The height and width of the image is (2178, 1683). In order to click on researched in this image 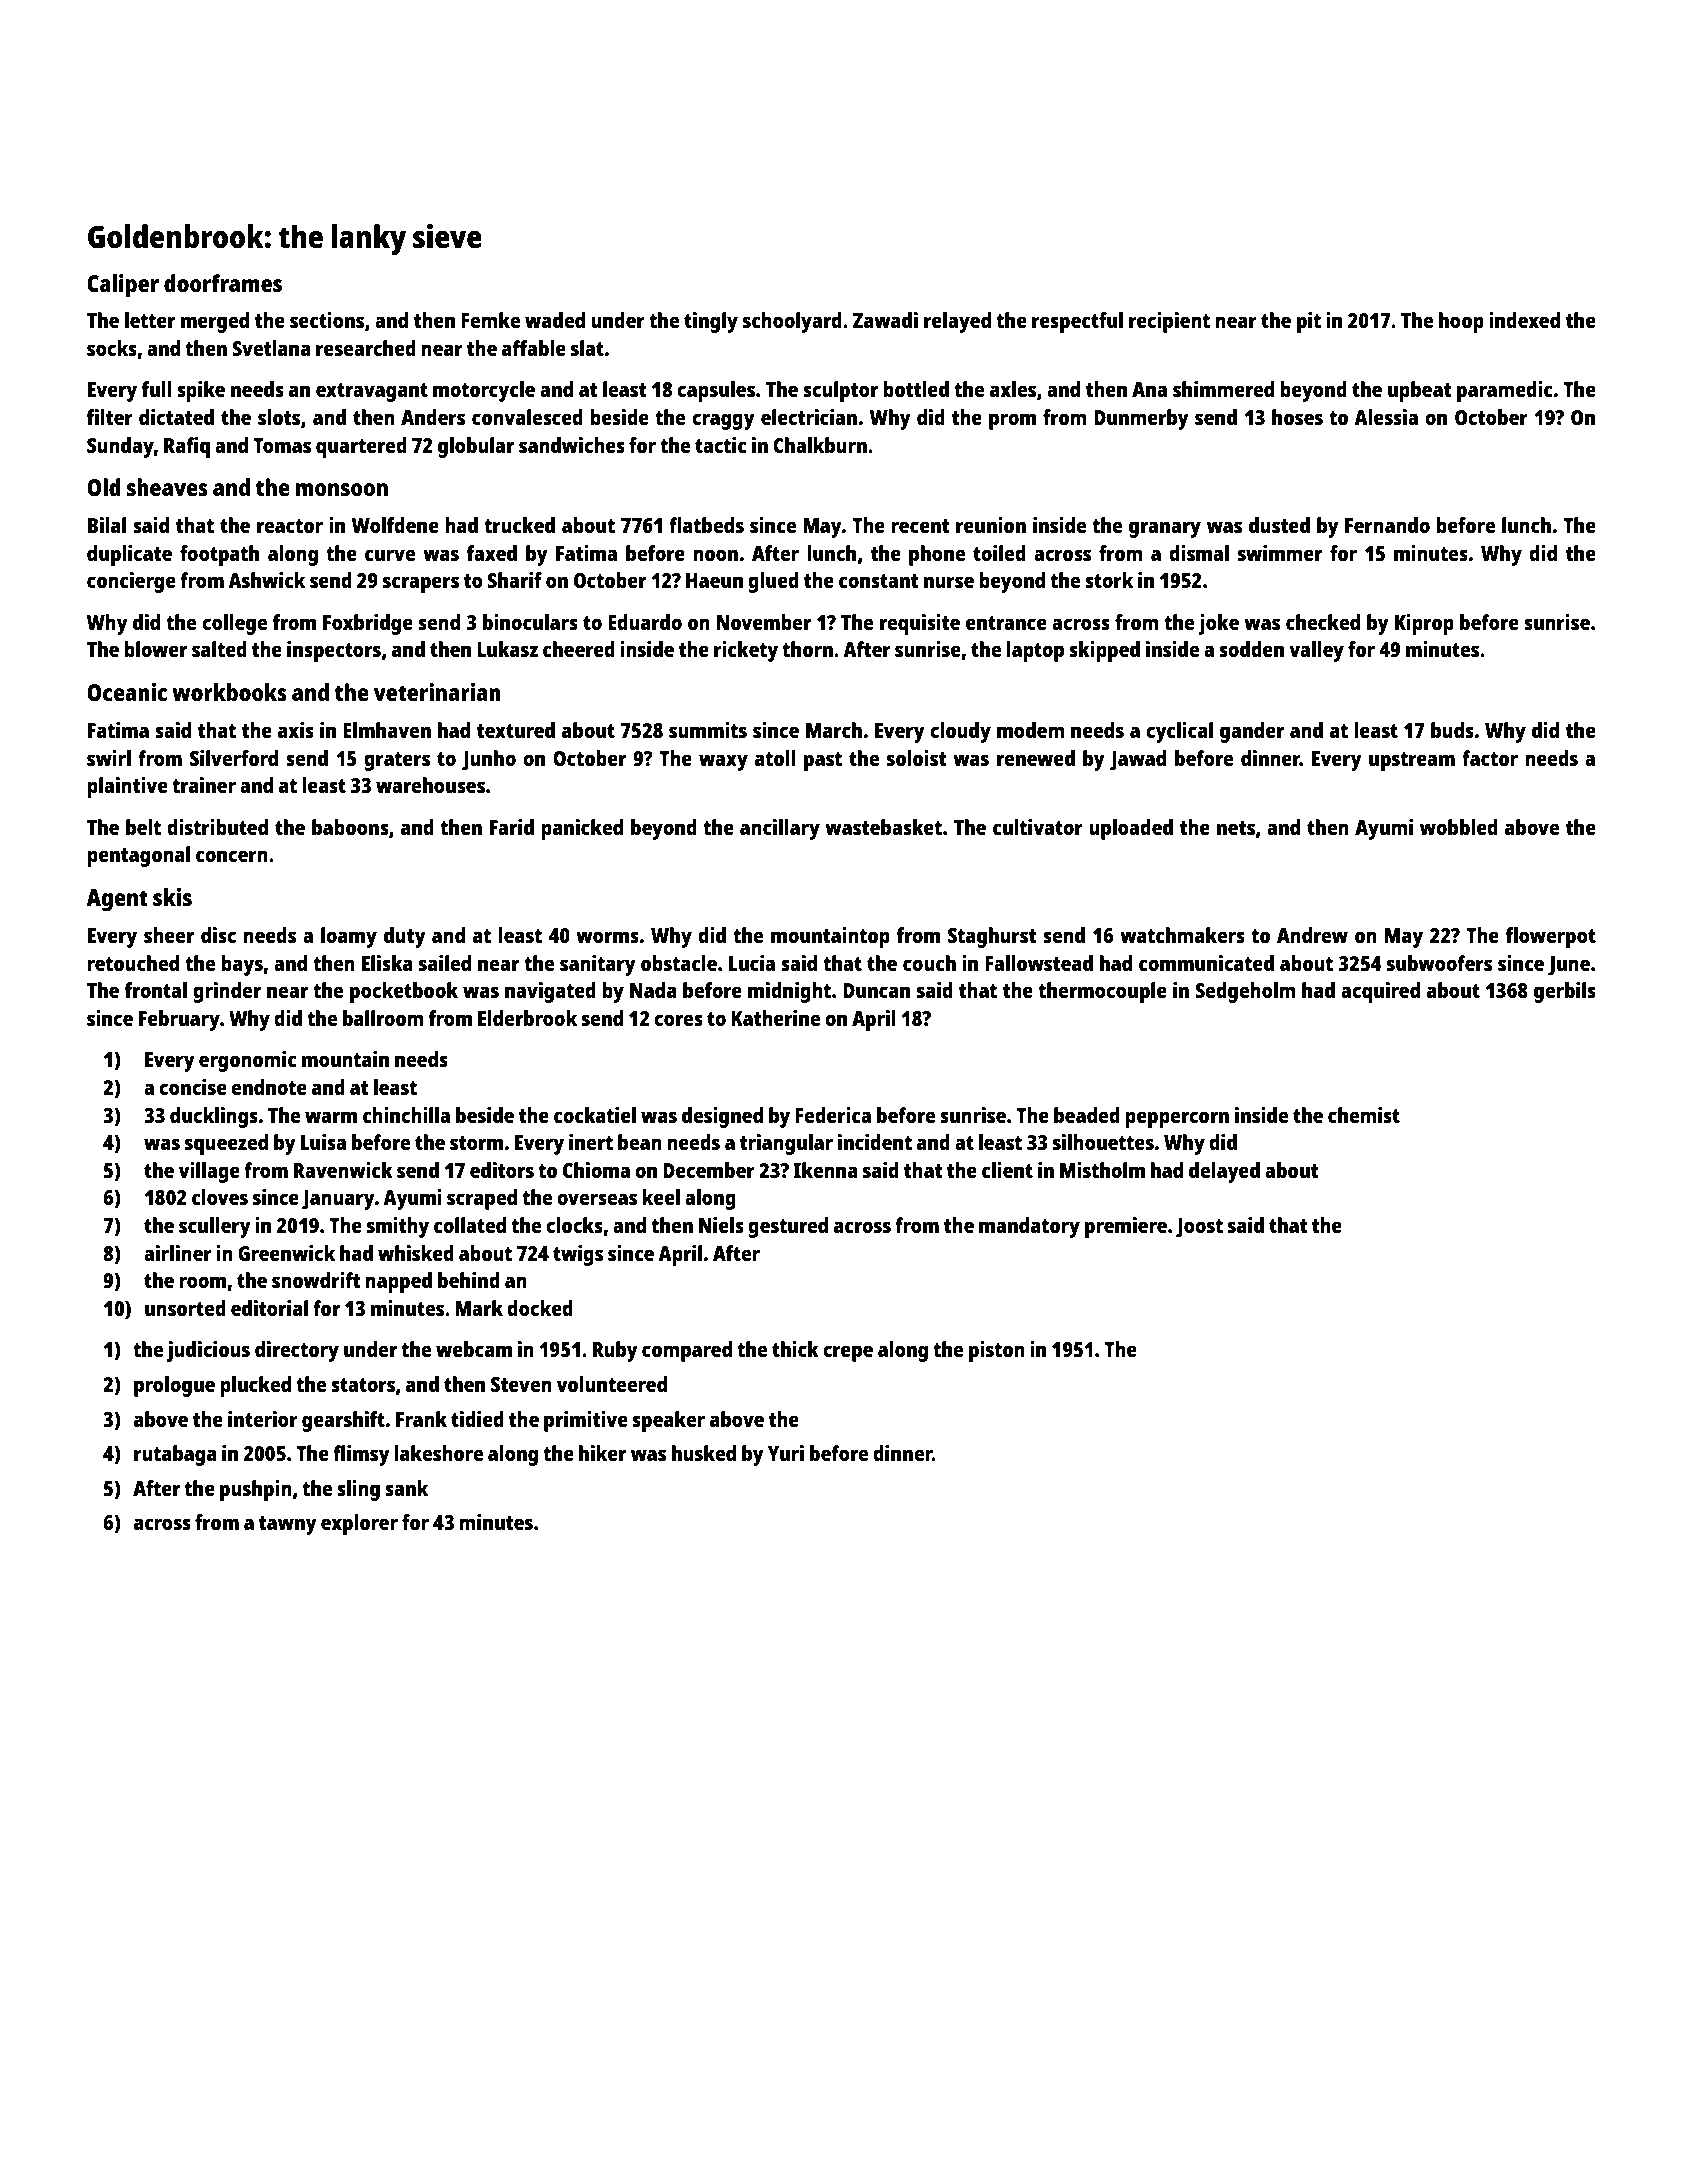, I will do `click(366, 348)`.
